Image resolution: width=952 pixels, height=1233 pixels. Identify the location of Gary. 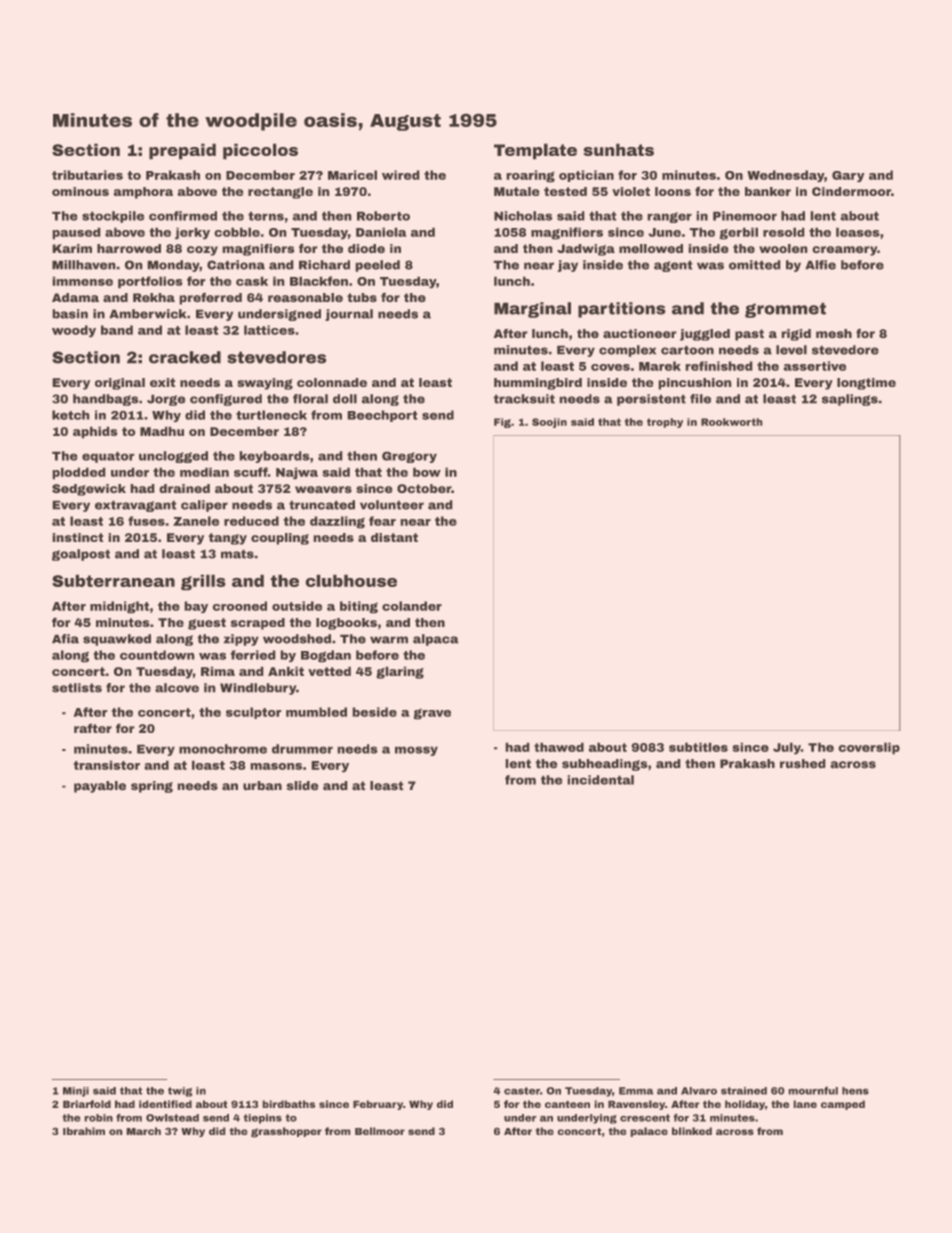
(848, 176).
